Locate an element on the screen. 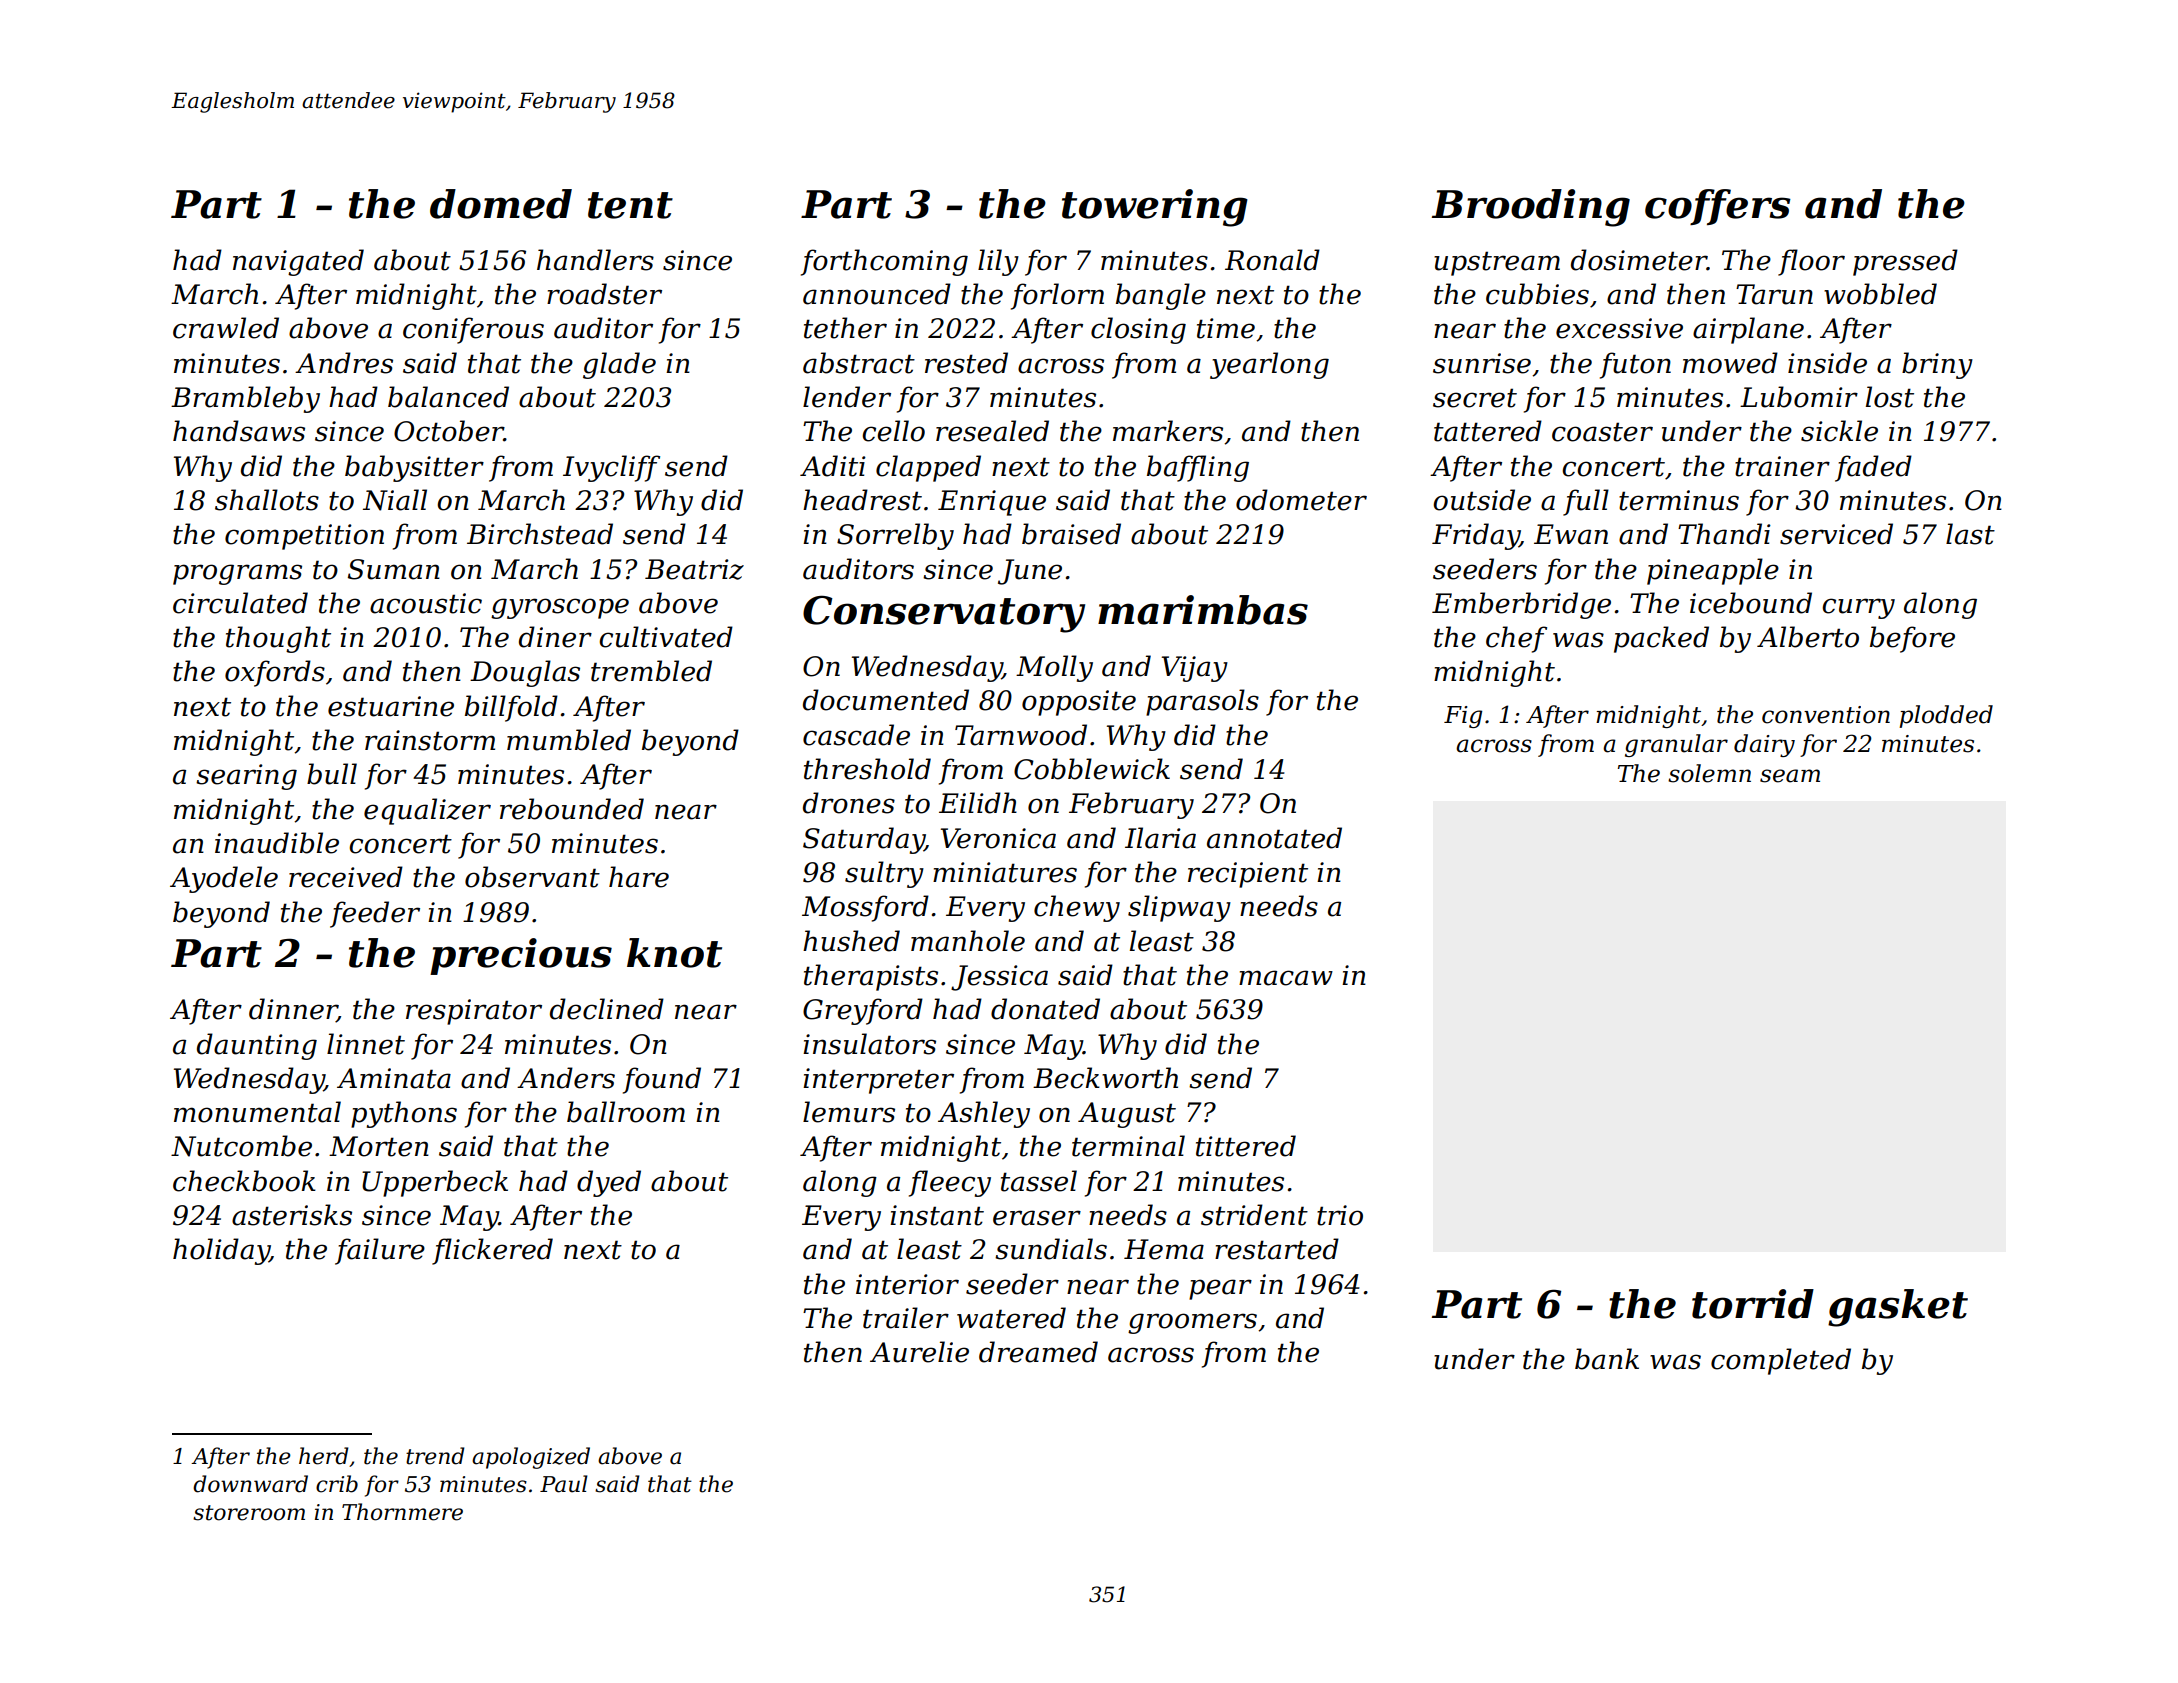 The image size is (2178, 1683). chef is located at coordinates (1516, 639).
